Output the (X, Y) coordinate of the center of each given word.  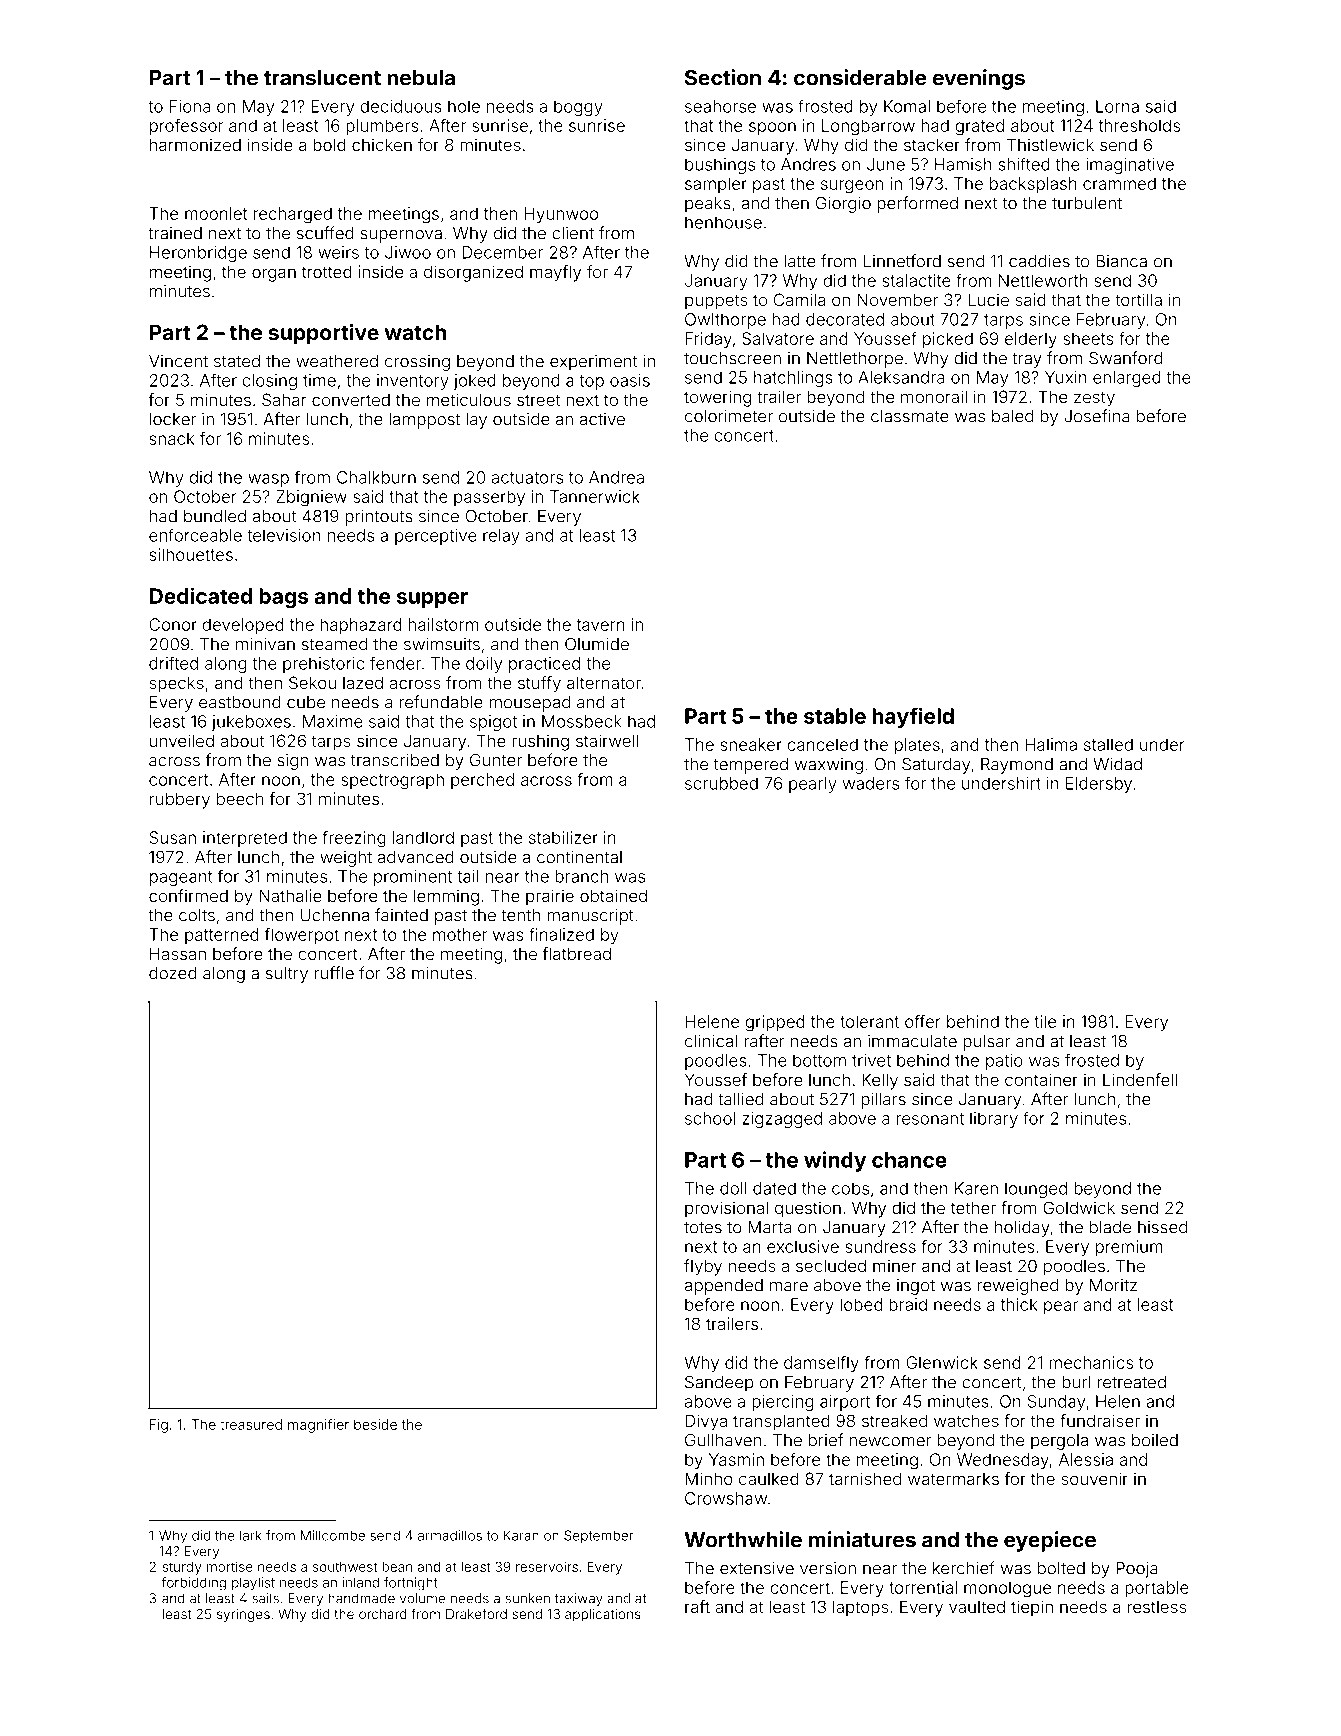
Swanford (1126, 358)
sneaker (751, 744)
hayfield (913, 717)
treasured (251, 1424)
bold (329, 144)
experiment (594, 363)
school (710, 1118)
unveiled (182, 740)
